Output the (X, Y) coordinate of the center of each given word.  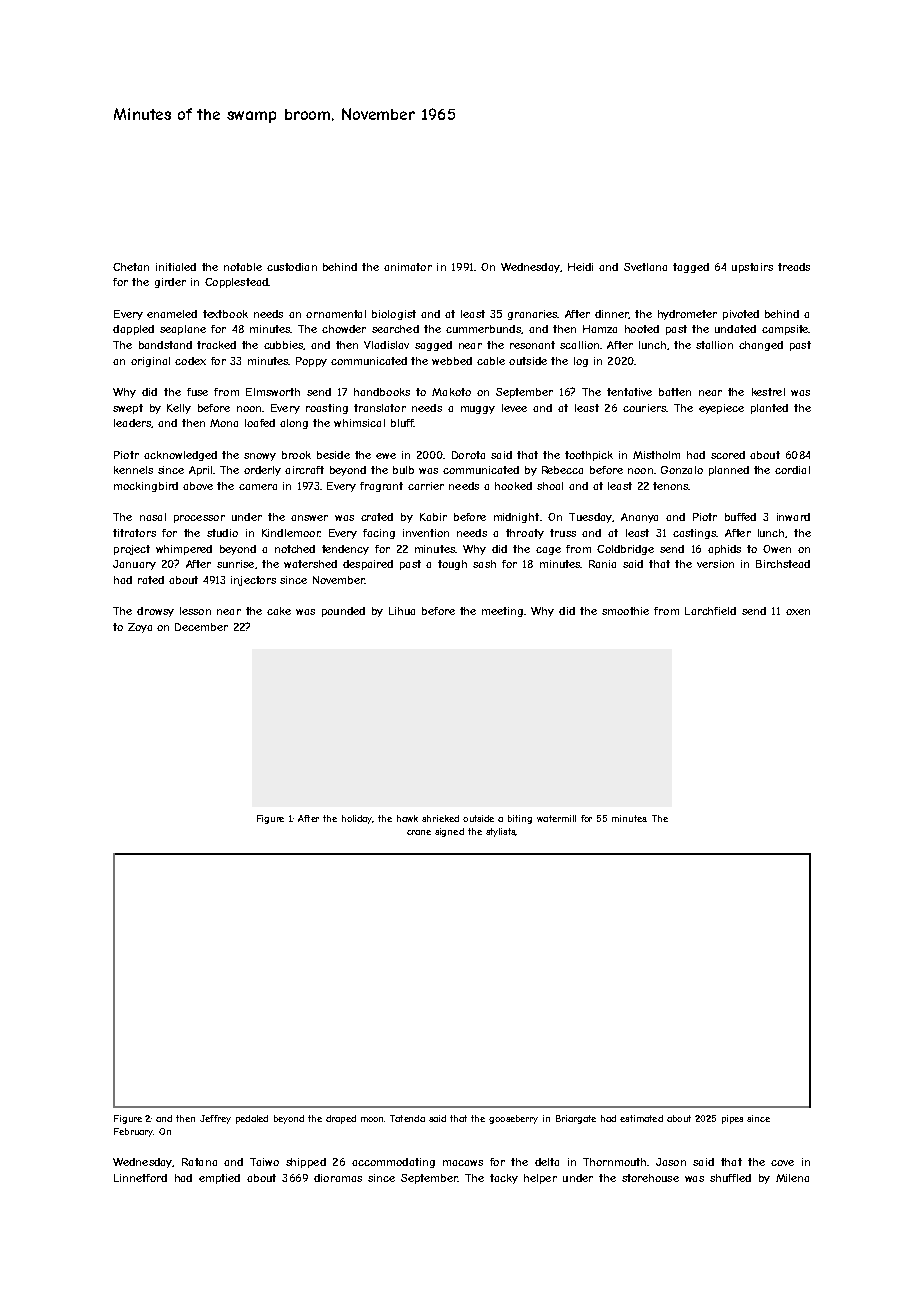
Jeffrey (215, 1119)
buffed (740, 517)
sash (484, 564)
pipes (732, 1119)
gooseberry (513, 1119)
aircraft (304, 470)
